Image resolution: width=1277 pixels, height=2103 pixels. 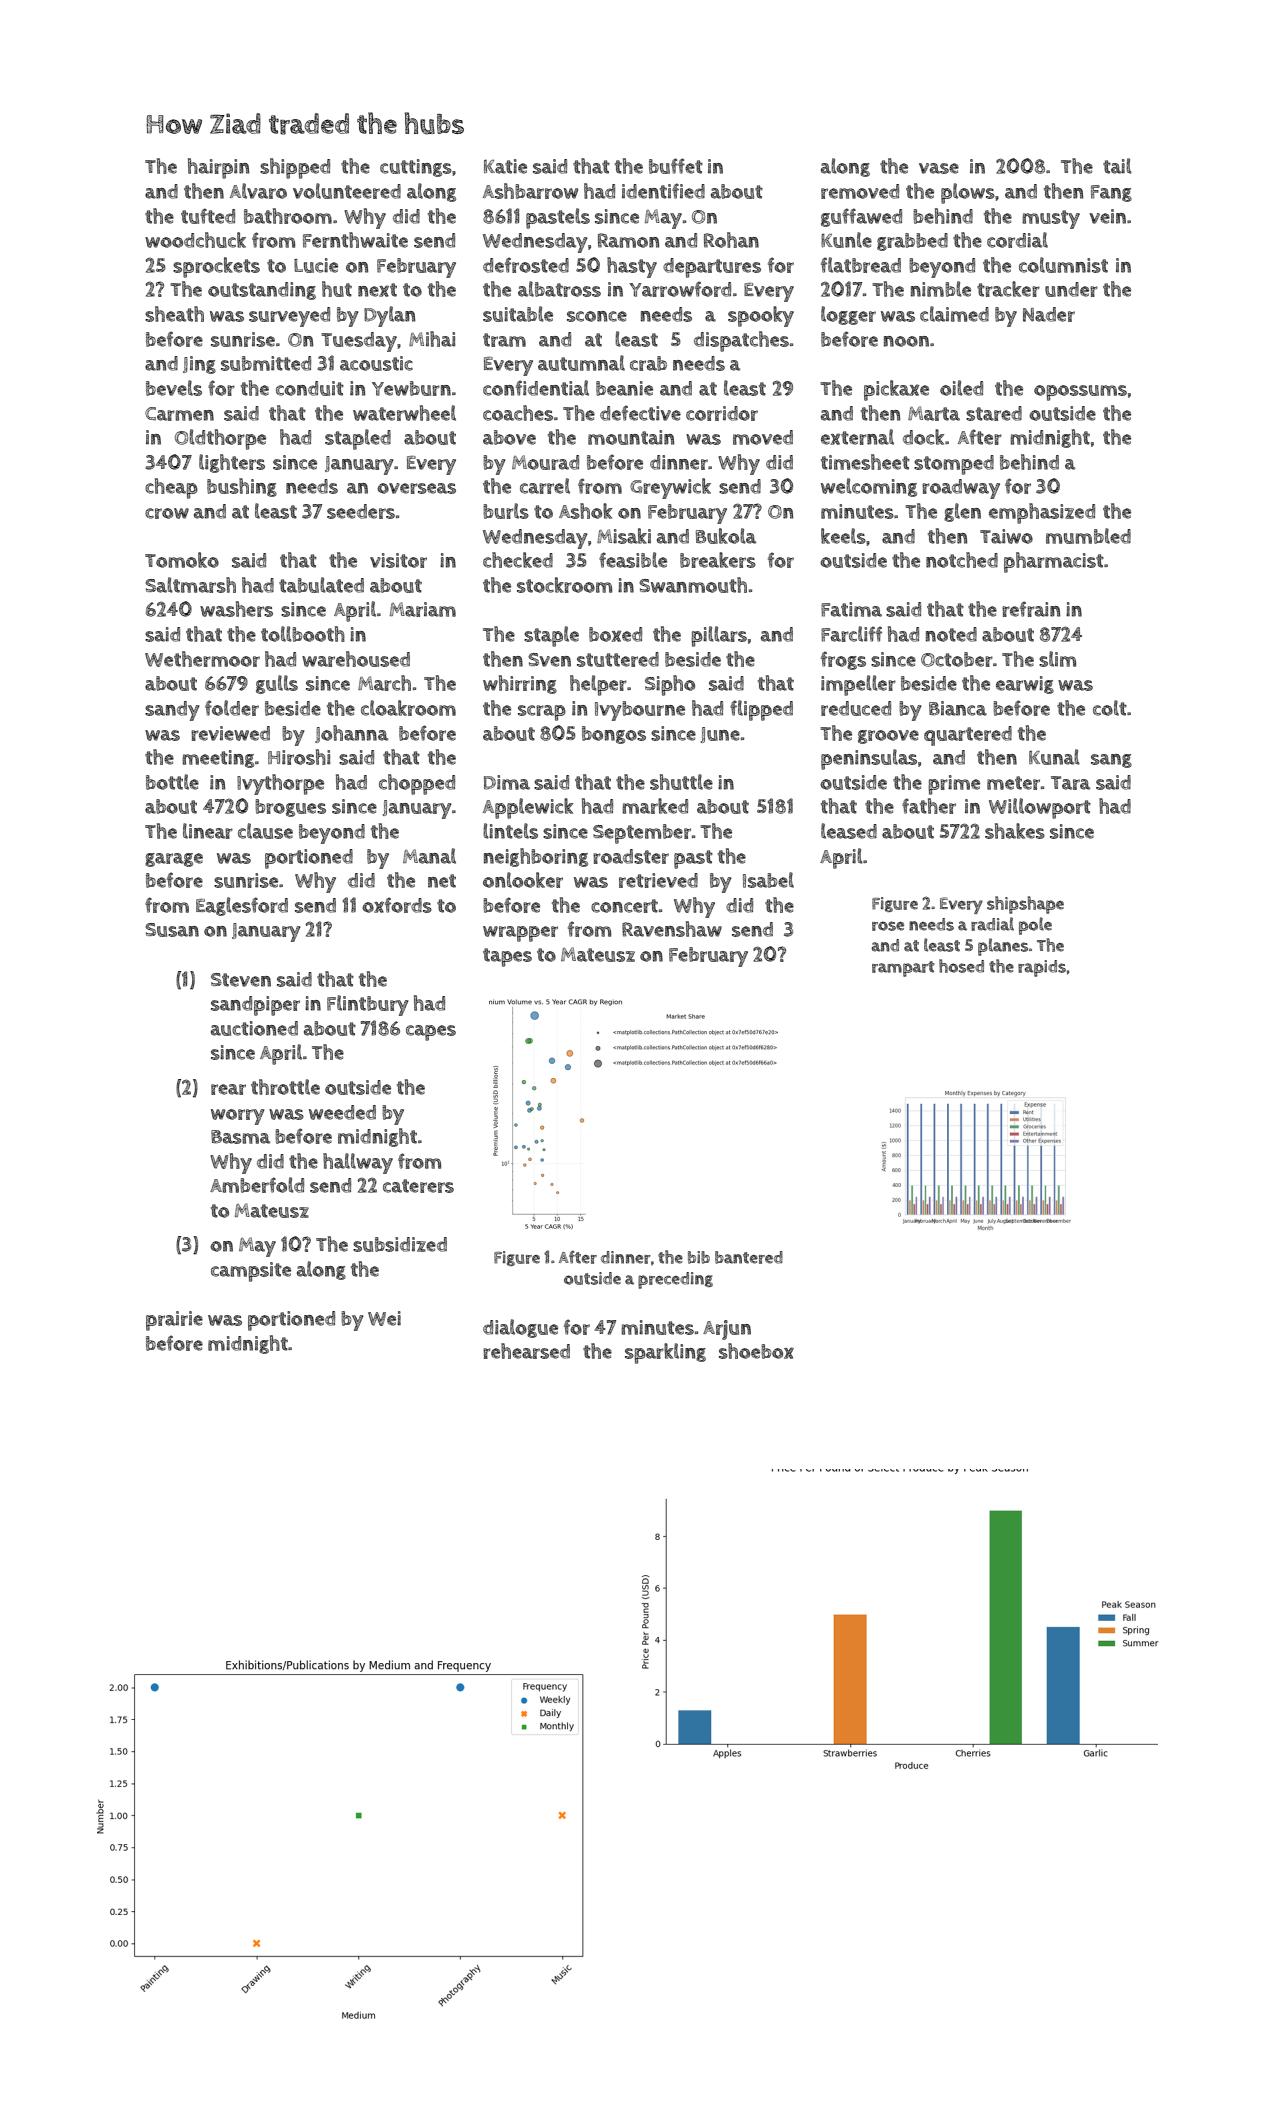 What do you see at coordinates (404, 413) in the image?
I see `waterwheel` at bounding box center [404, 413].
